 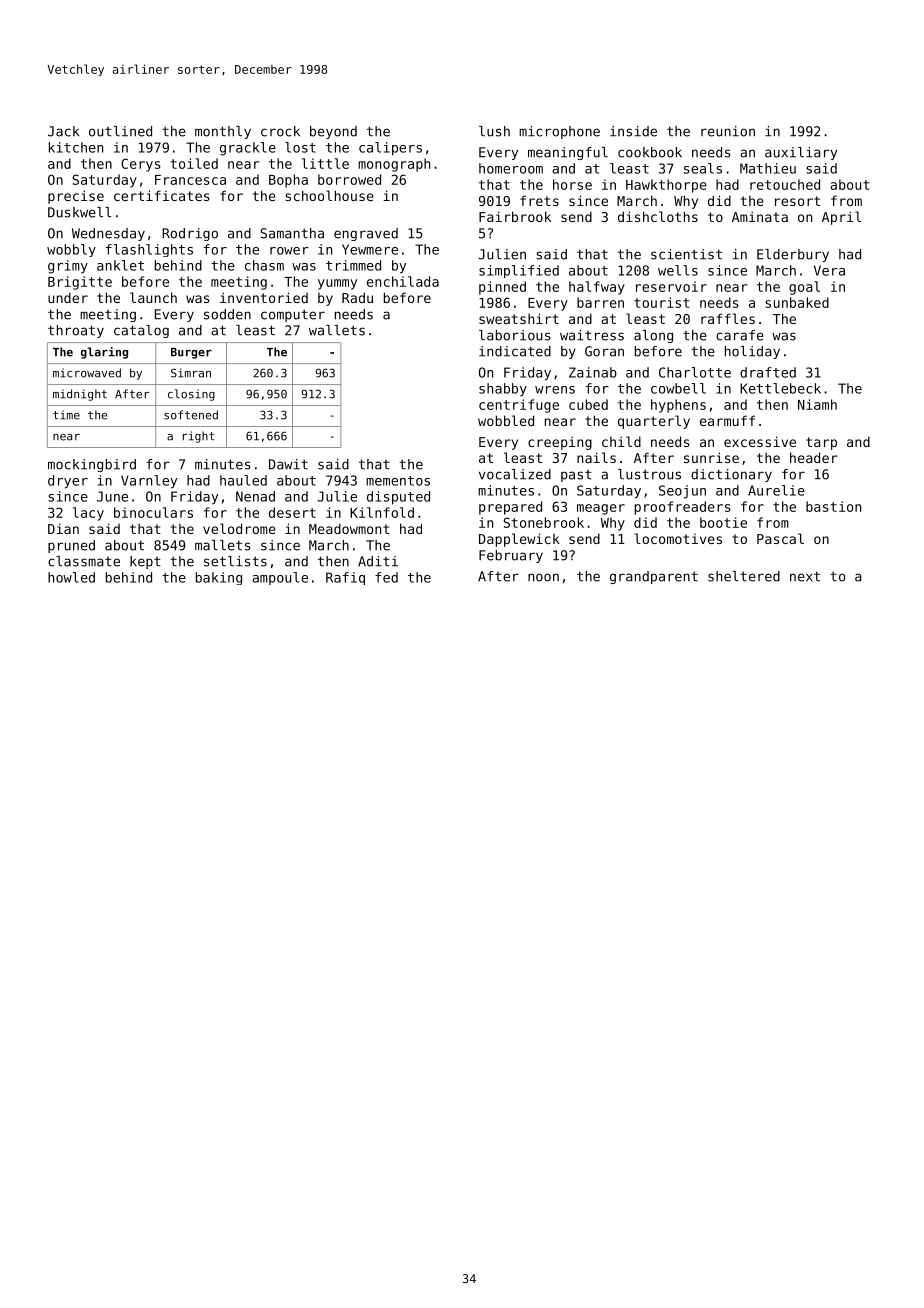 What do you see at coordinates (515, 474) in the screenshot?
I see `vocalized` at bounding box center [515, 474].
